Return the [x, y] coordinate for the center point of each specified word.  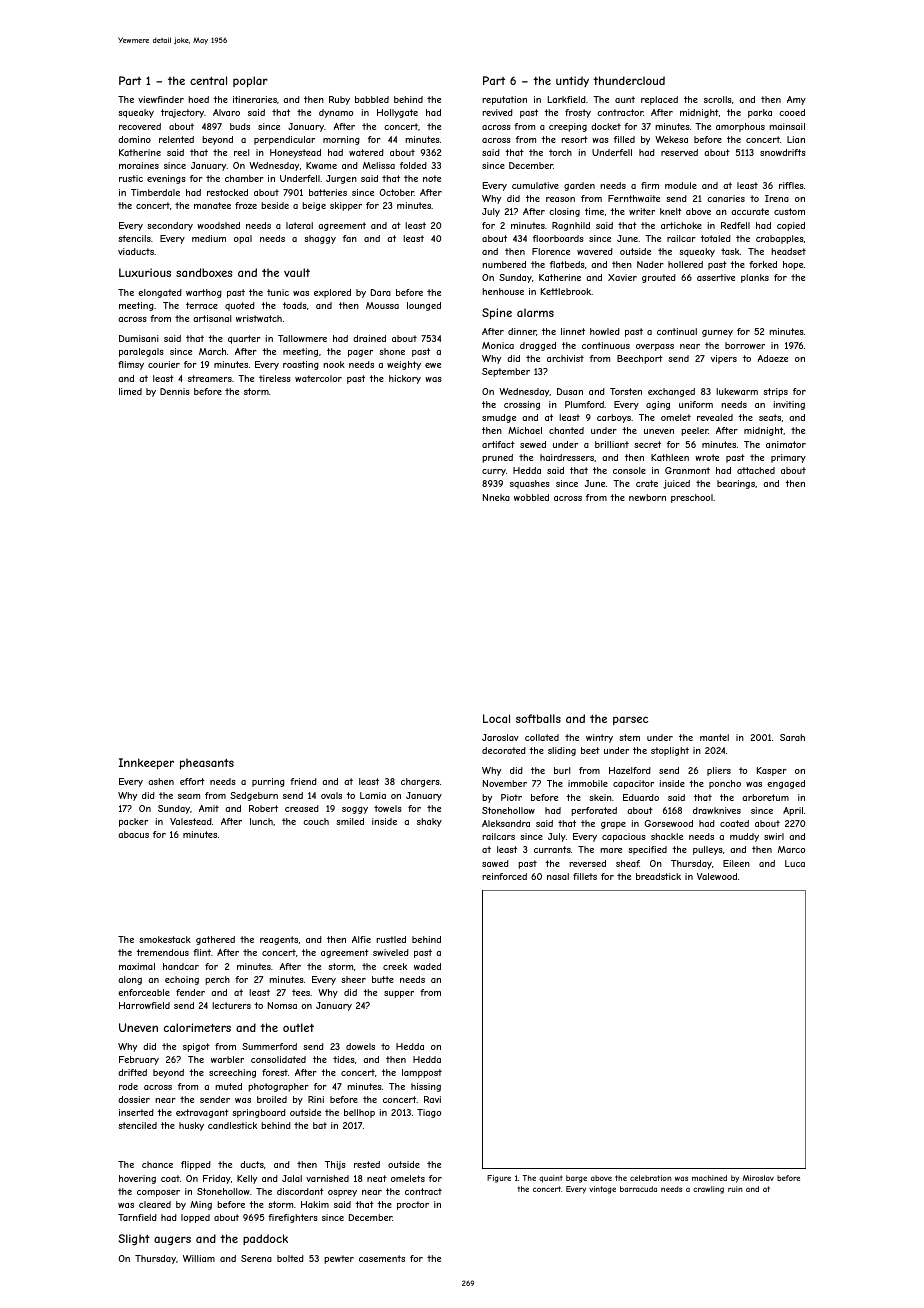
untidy [572, 81]
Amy [796, 100]
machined [709, 1178]
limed [130, 391]
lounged [424, 306]
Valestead [191, 821]
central [208, 80]
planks [755, 278]
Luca [795, 863]
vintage [602, 1190]
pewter [339, 1259]
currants [552, 849]
